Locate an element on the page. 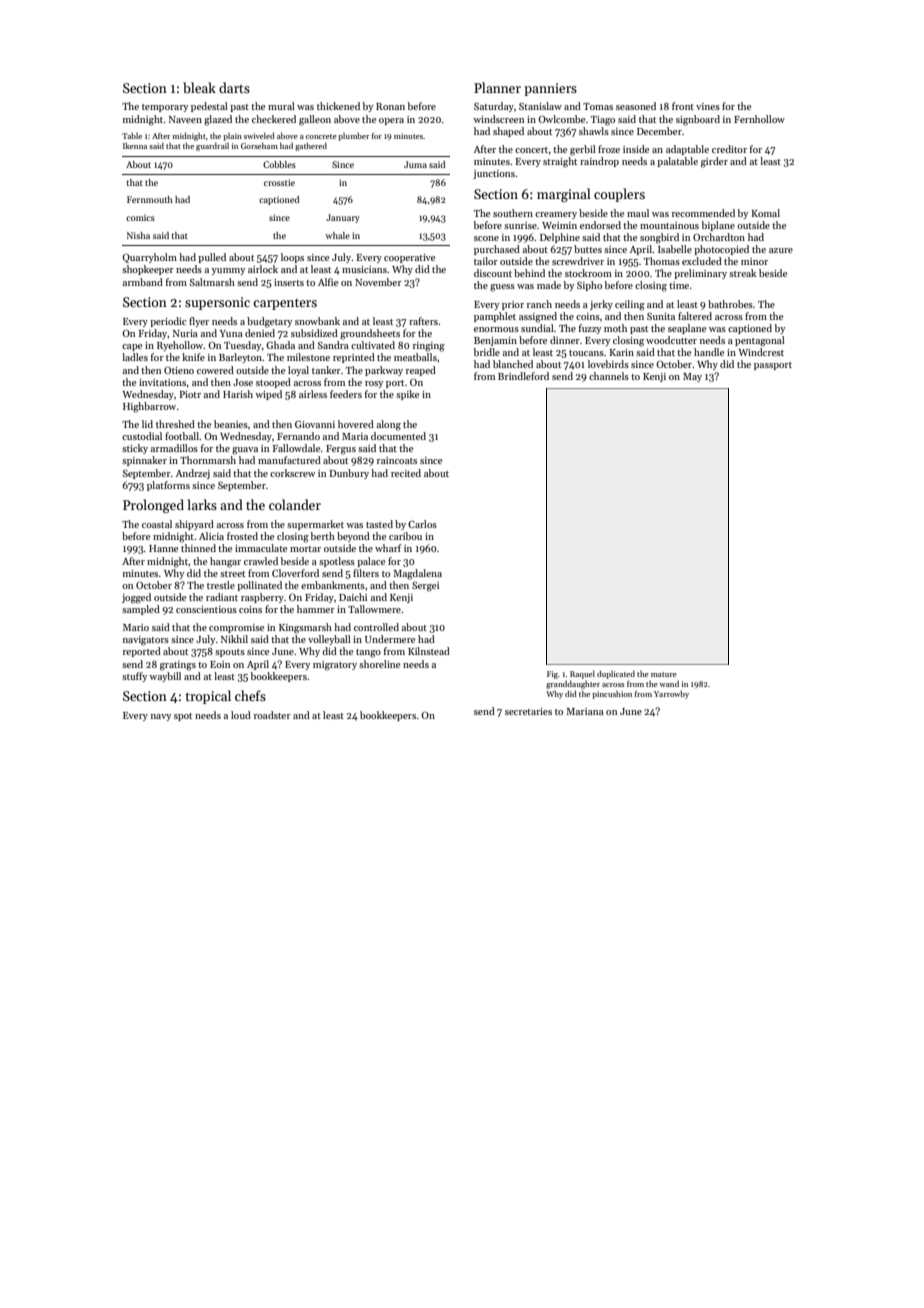  pincushion is located at coordinates (612, 695).
